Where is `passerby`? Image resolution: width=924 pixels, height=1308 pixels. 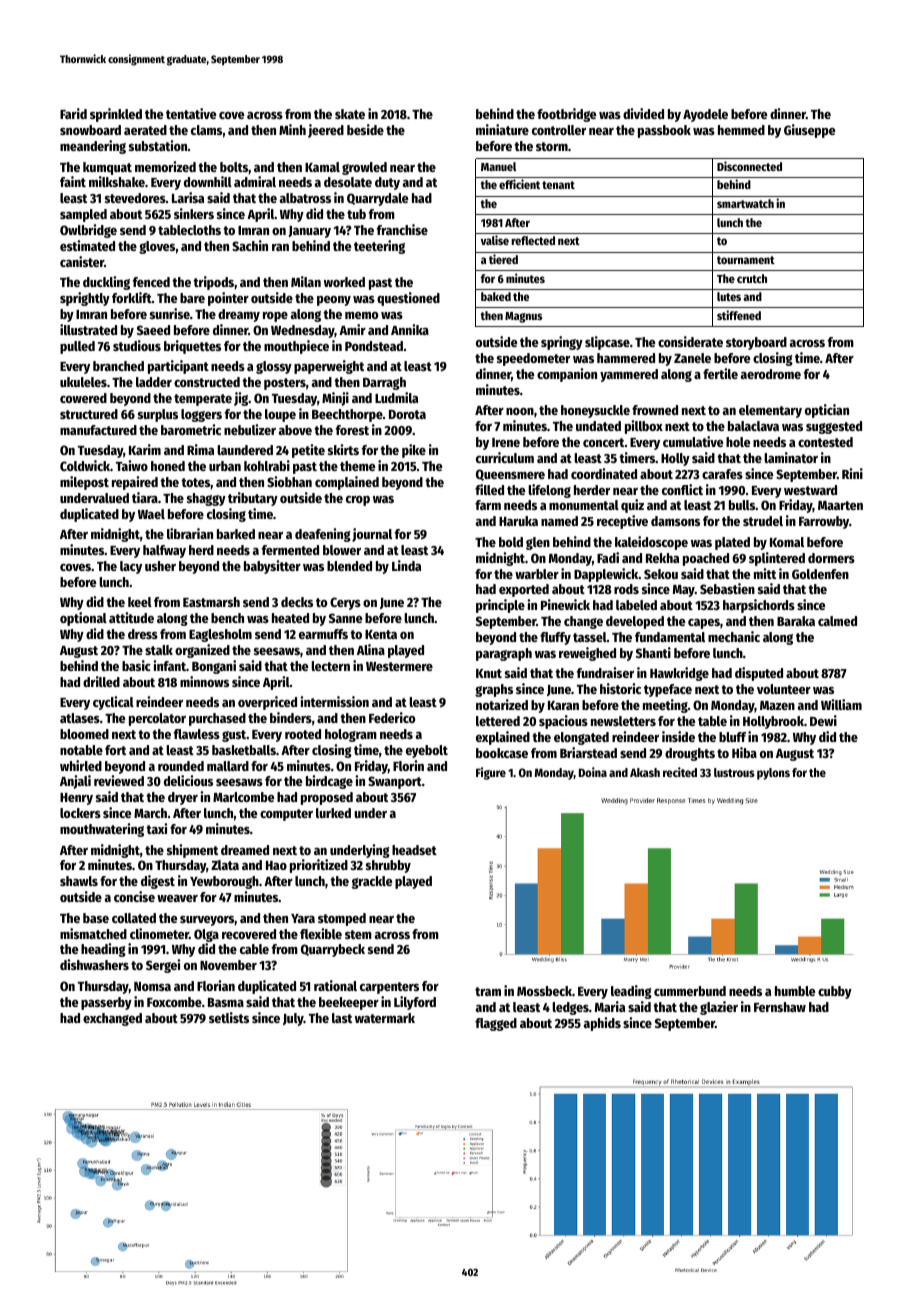
passerby is located at coordinates (106, 1003).
